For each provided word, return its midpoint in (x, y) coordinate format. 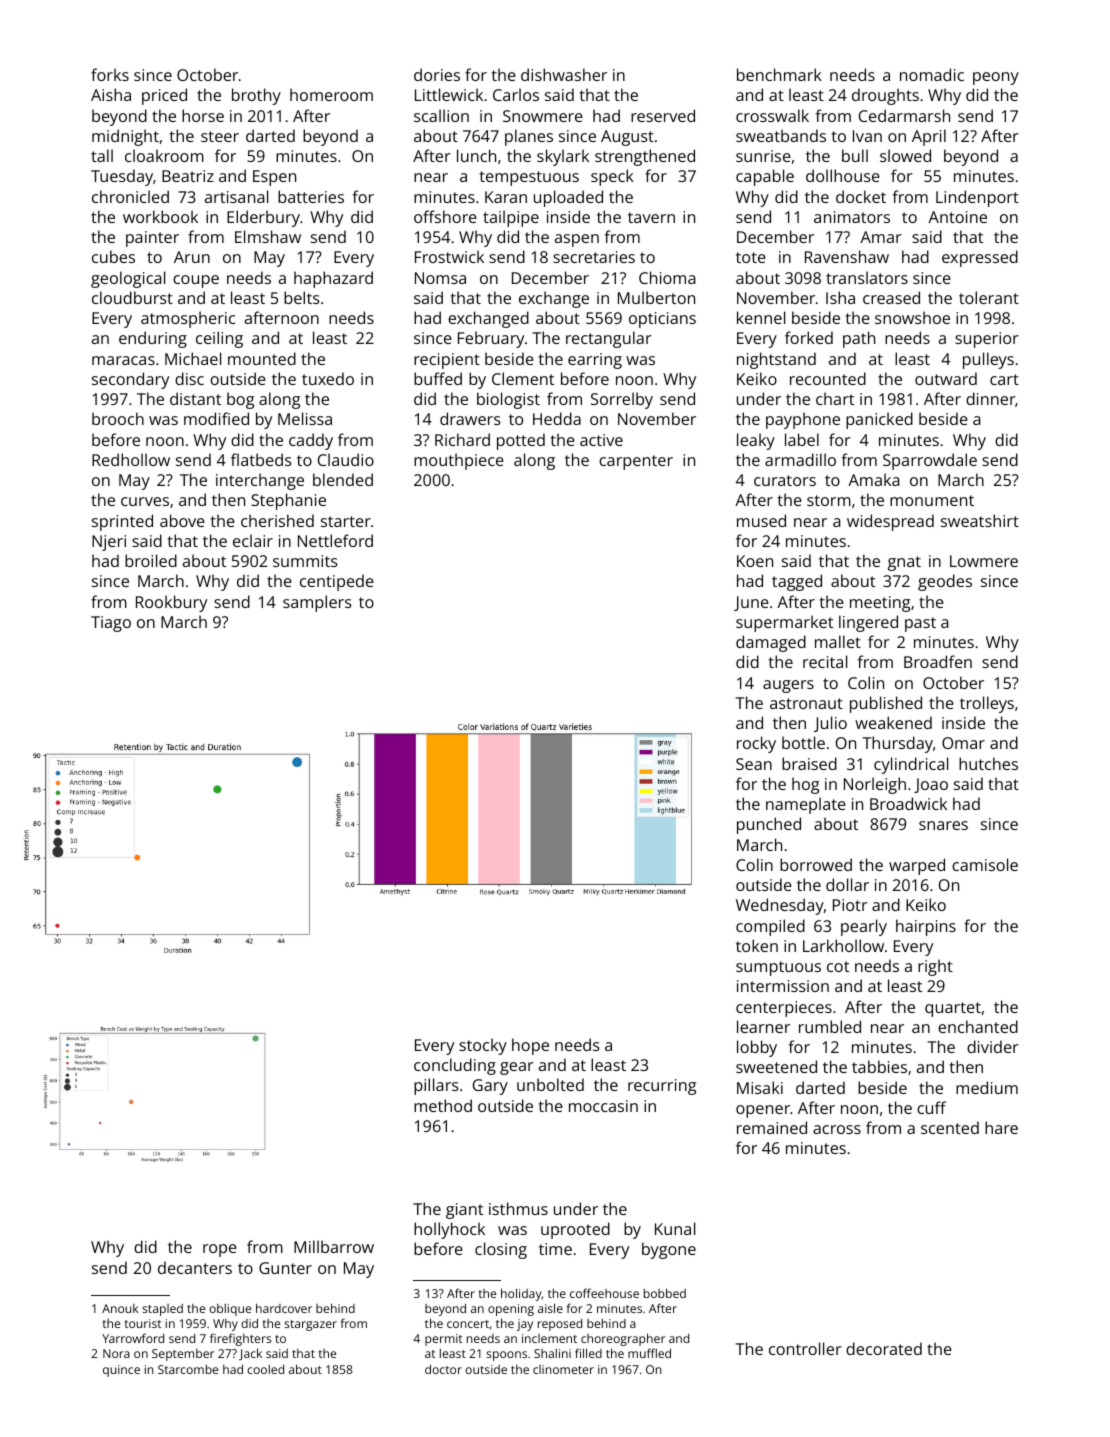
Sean (754, 764)
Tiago (111, 624)
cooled (265, 1369)
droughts (885, 96)
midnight (125, 137)
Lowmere (984, 561)
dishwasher (564, 74)
